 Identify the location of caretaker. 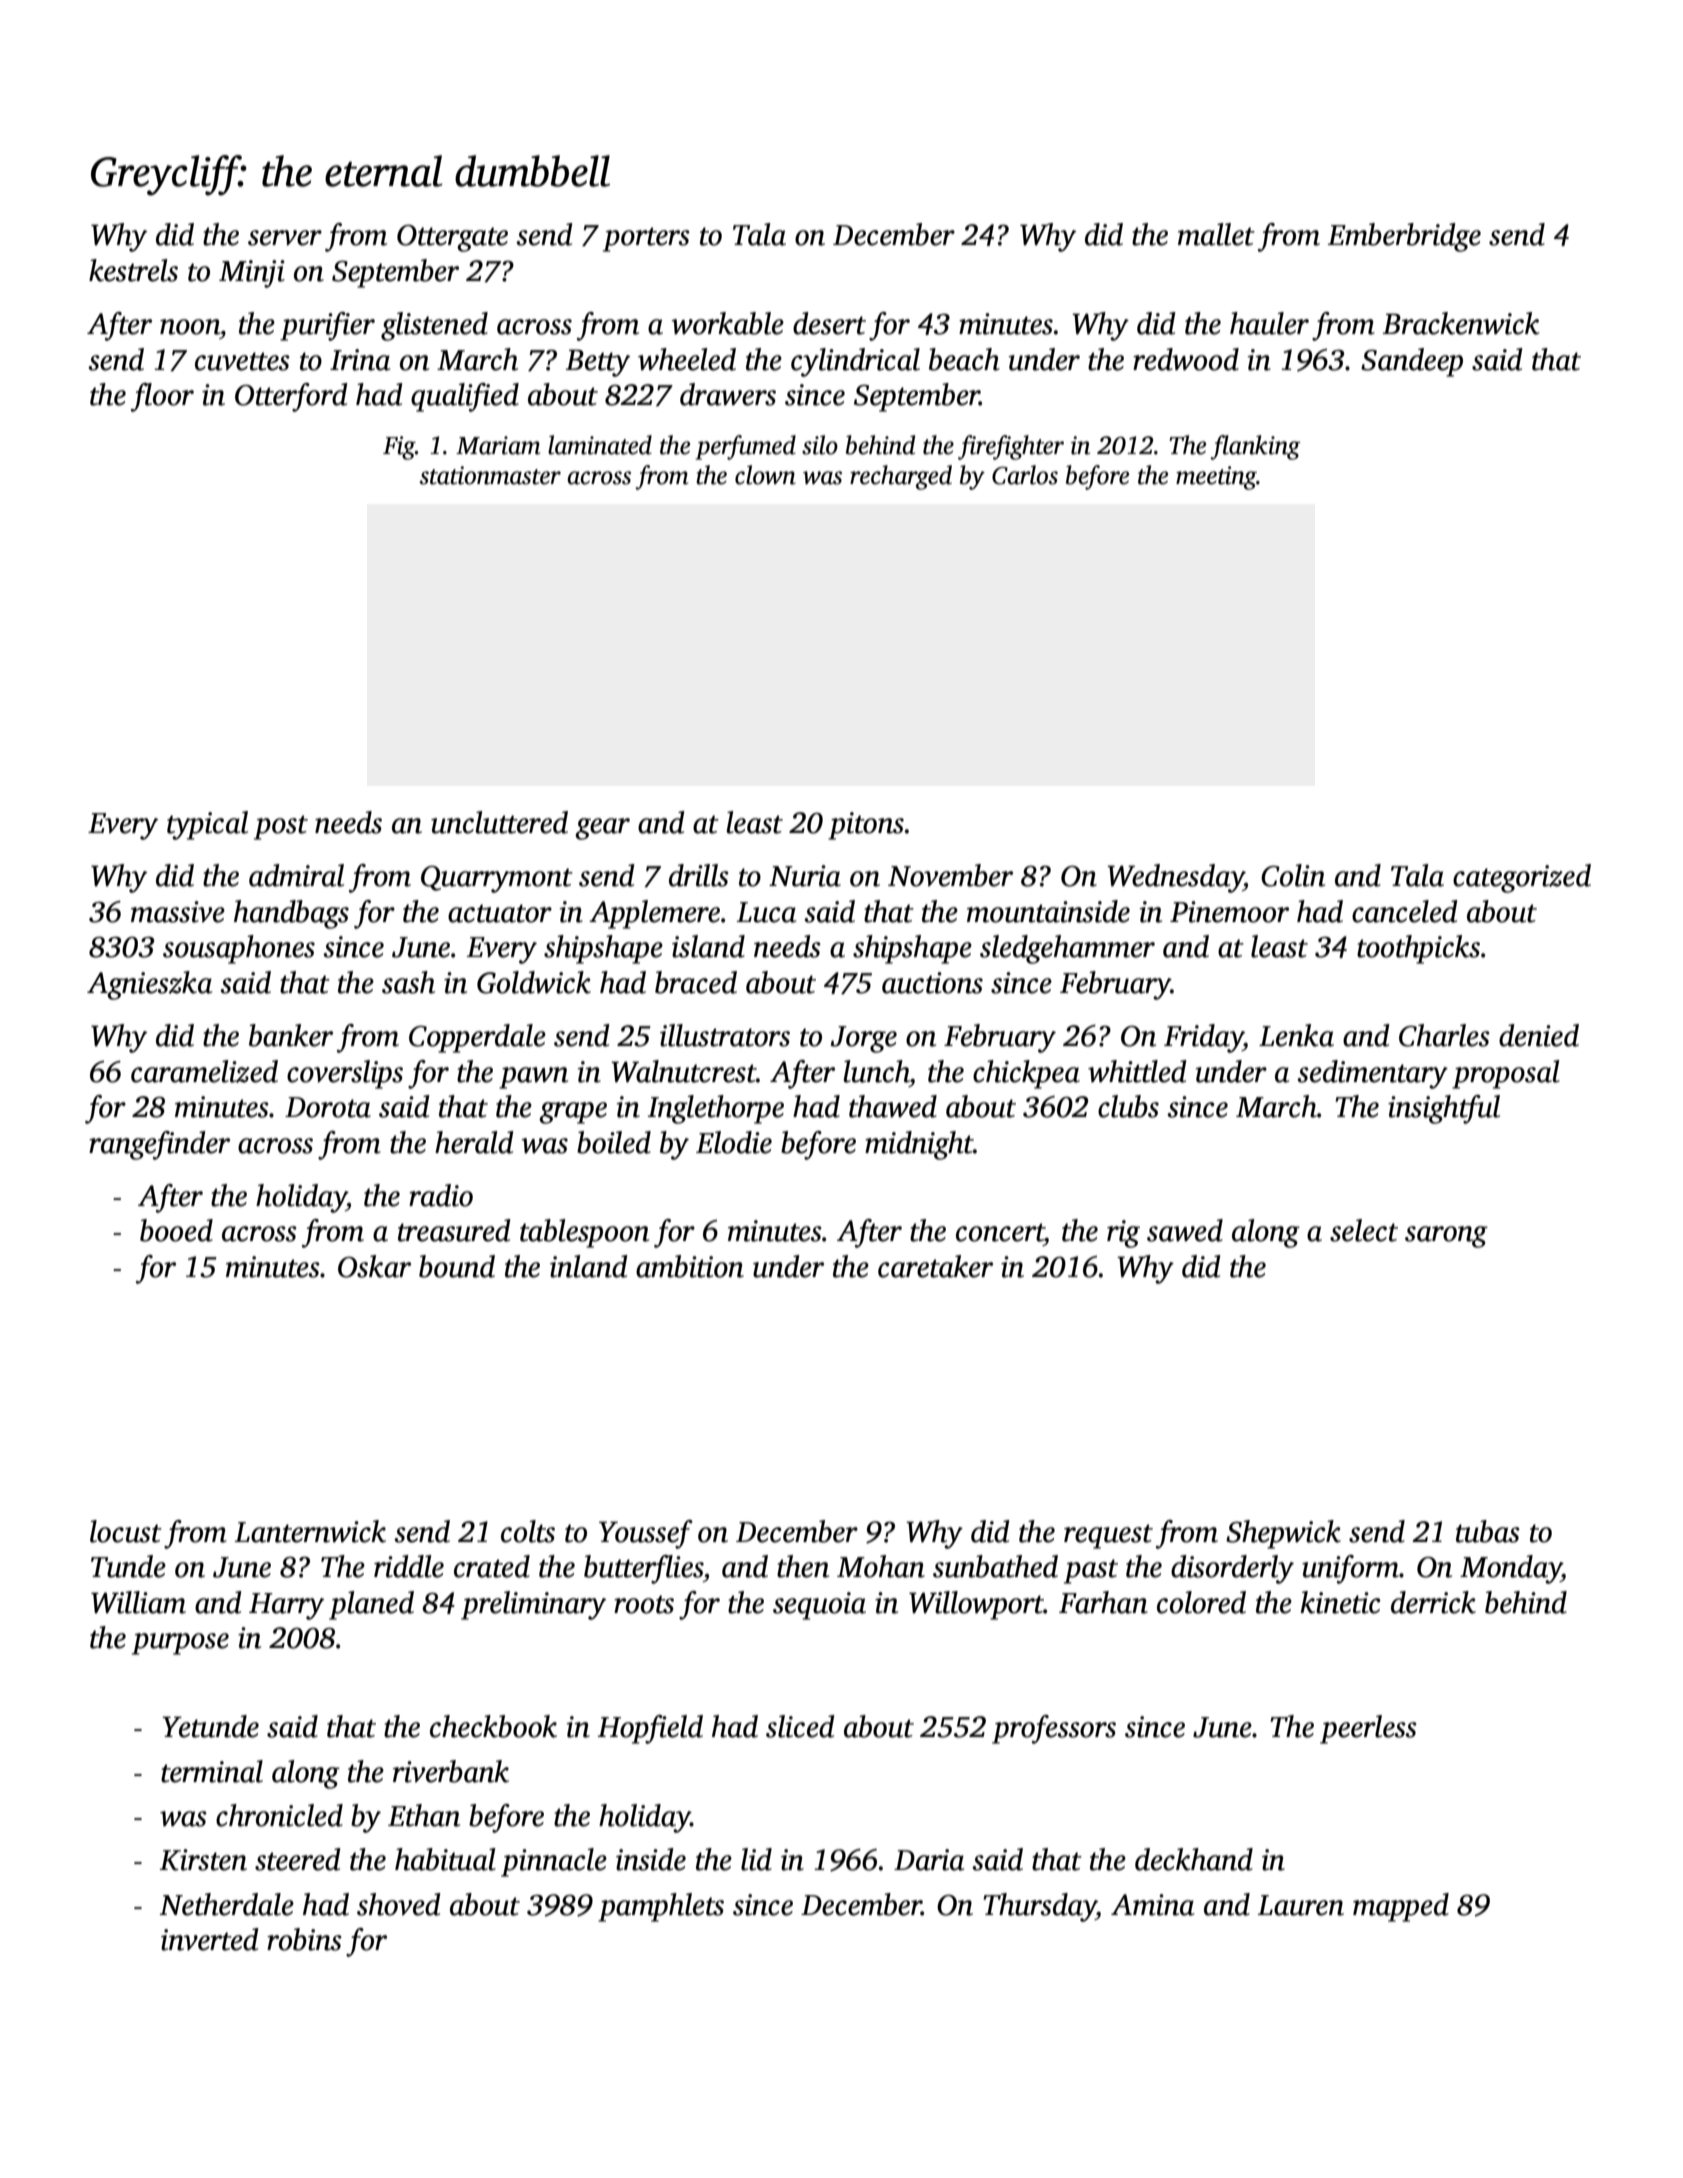
(935, 1266).
